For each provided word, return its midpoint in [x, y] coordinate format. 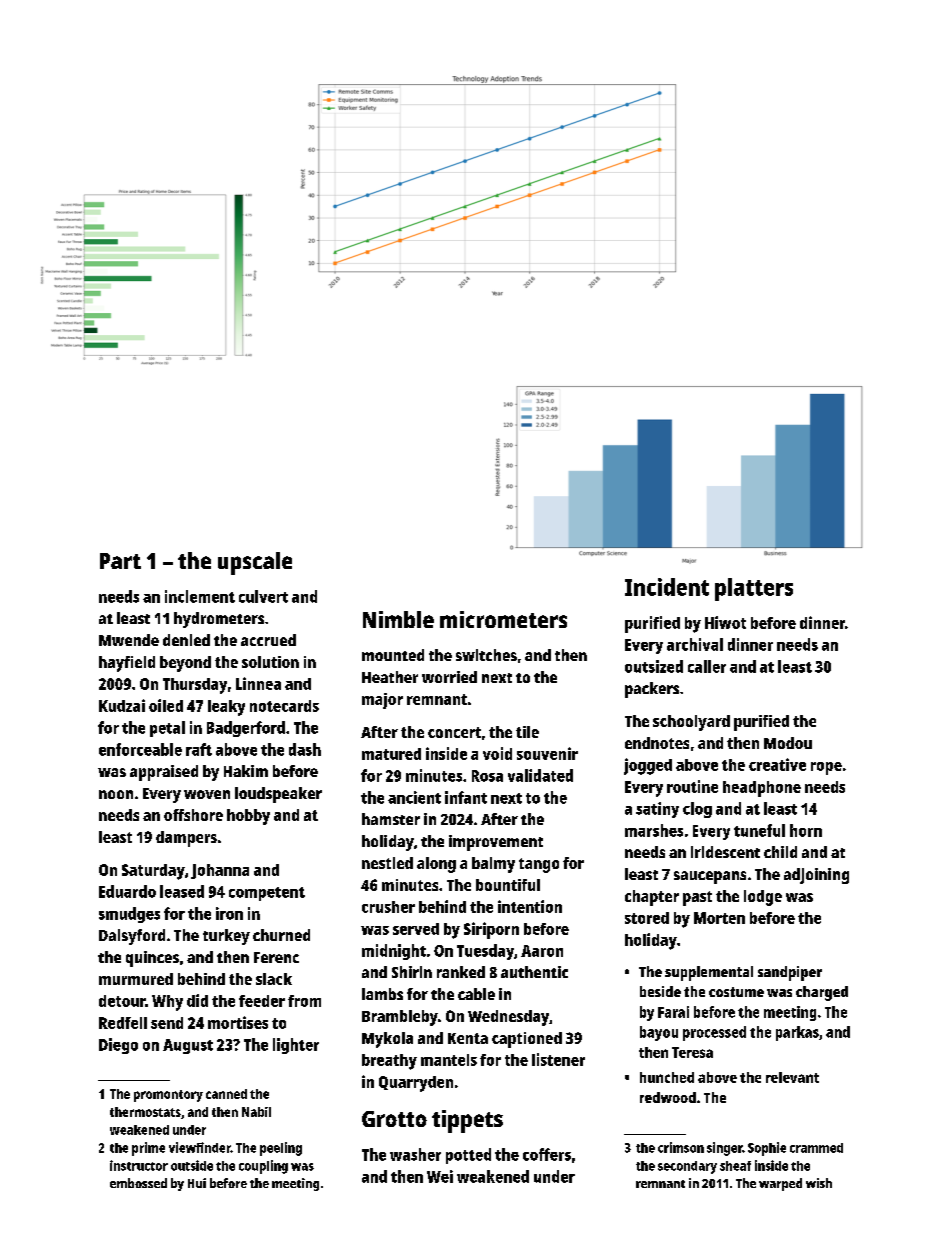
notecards [284, 706]
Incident [667, 587]
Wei [440, 1176]
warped [780, 1184]
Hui [197, 1183]
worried [449, 677]
